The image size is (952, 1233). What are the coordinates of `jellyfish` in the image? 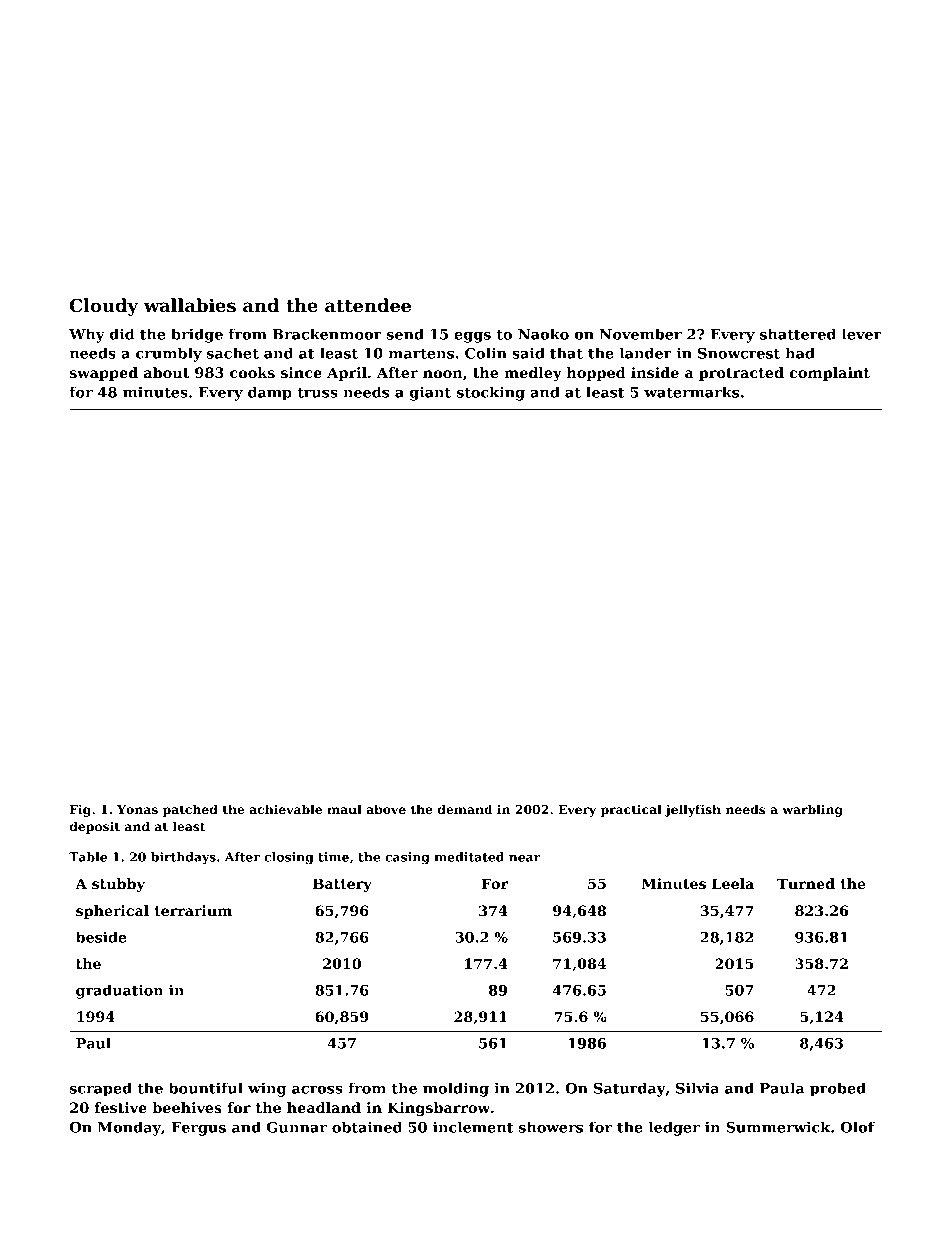 It's located at (693, 810).
